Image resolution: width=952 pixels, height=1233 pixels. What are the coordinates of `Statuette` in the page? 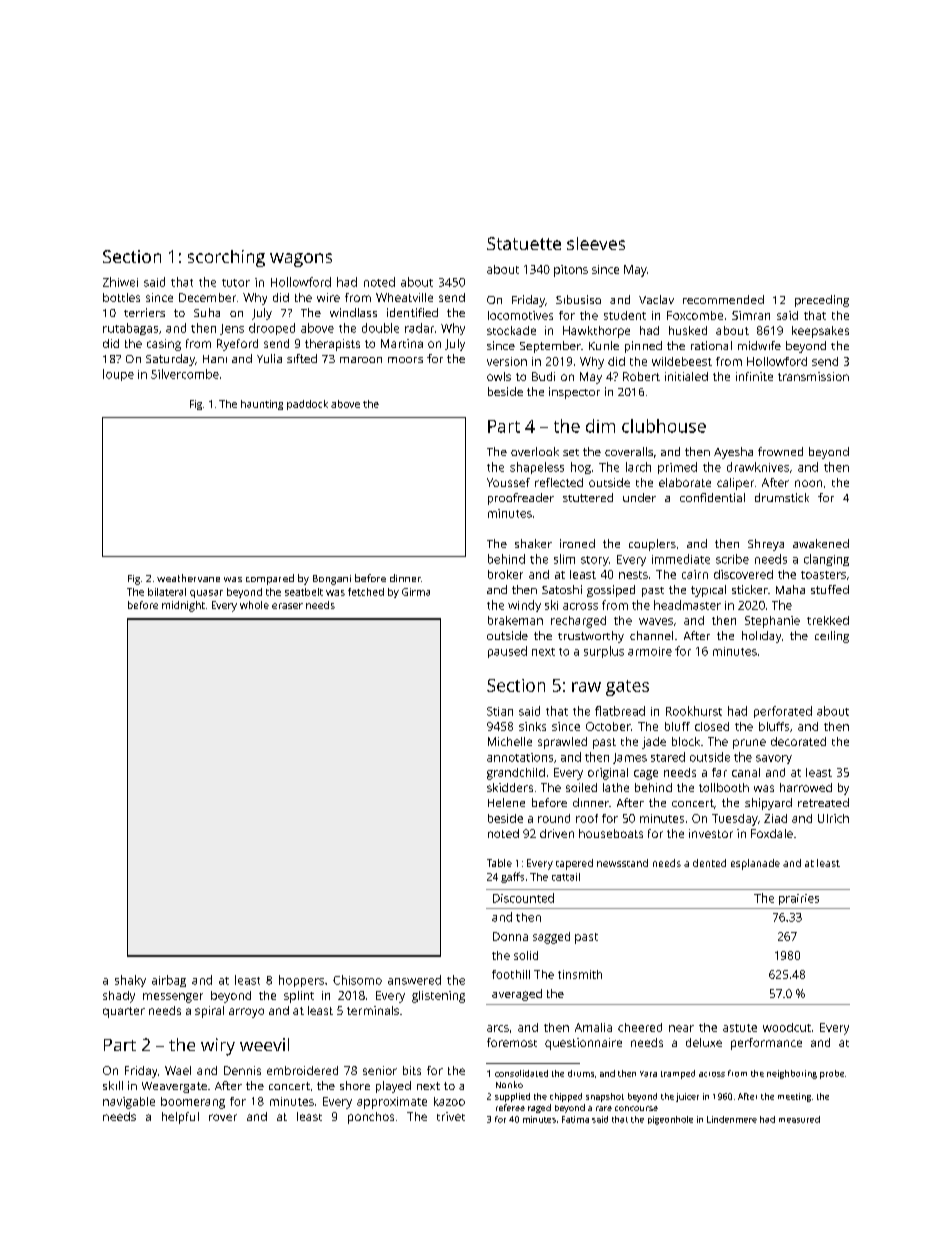 It's located at (524, 243).
